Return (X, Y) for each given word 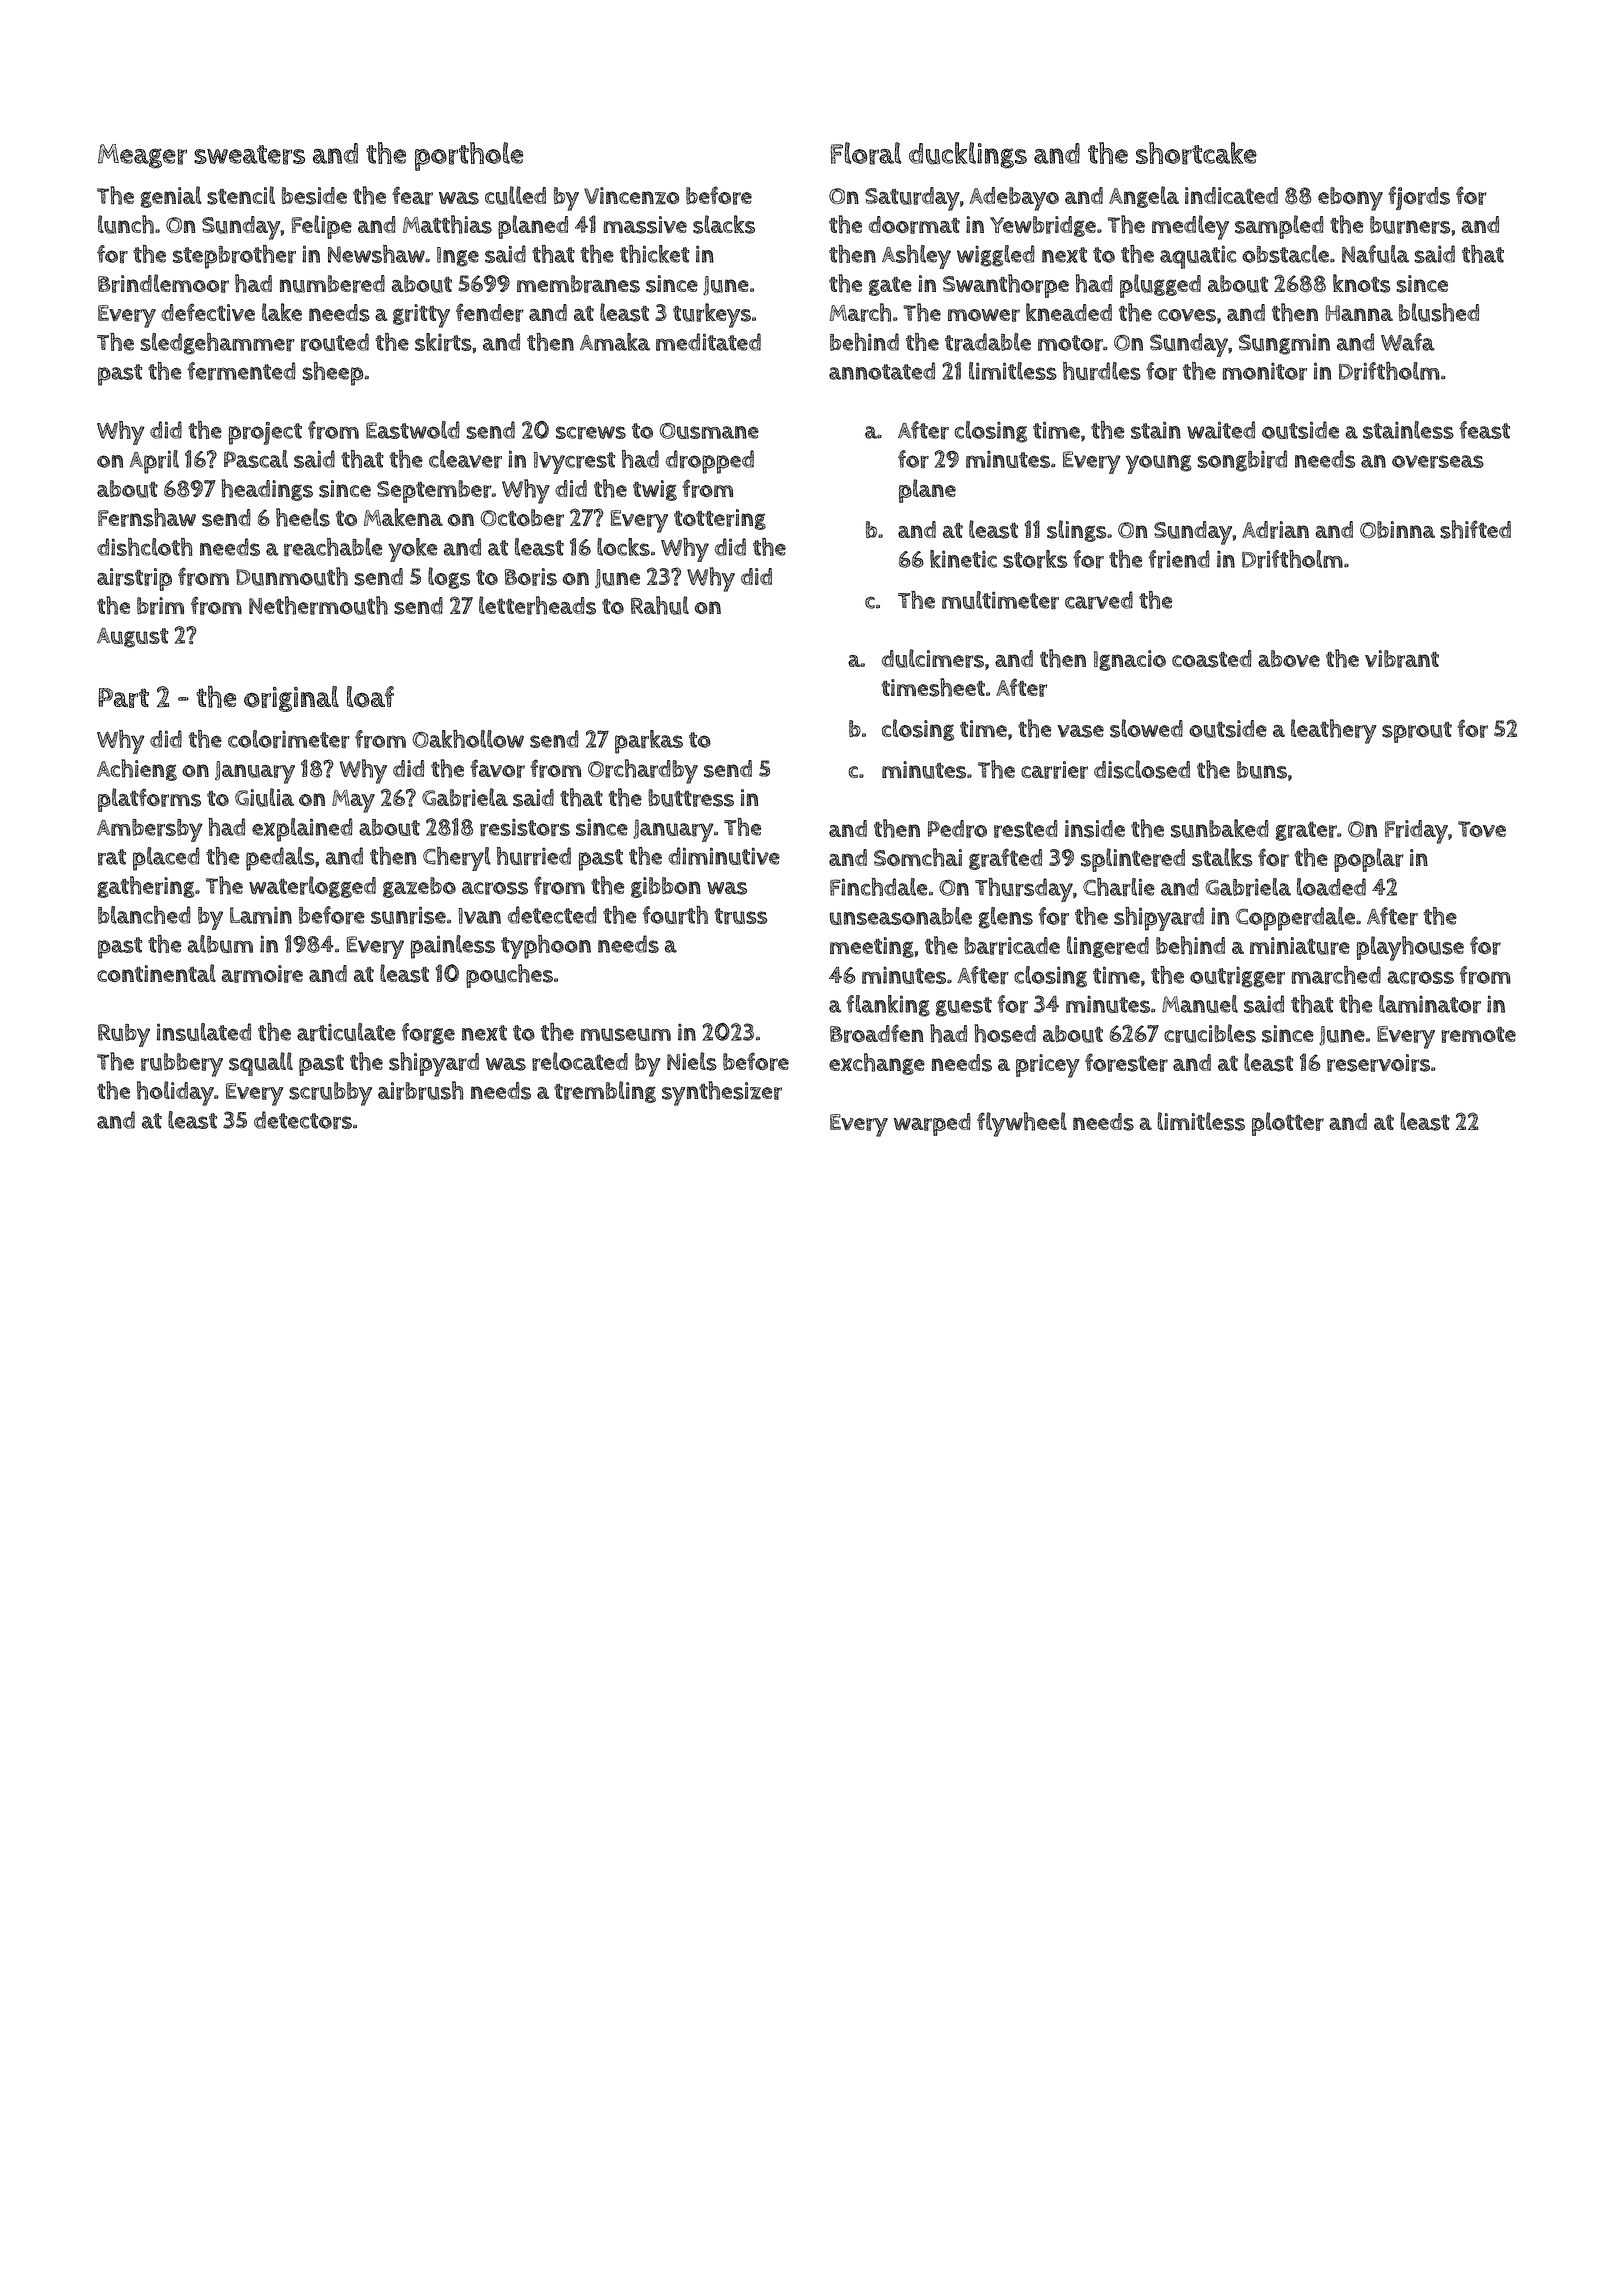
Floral (866, 153)
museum (626, 1034)
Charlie (1119, 887)
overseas (1438, 462)
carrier (1054, 770)
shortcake (1196, 153)
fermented (241, 371)
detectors (303, 1120)
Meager (142, 156)
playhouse (1410, 948)
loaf (370, 697)
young (1159, 464)
